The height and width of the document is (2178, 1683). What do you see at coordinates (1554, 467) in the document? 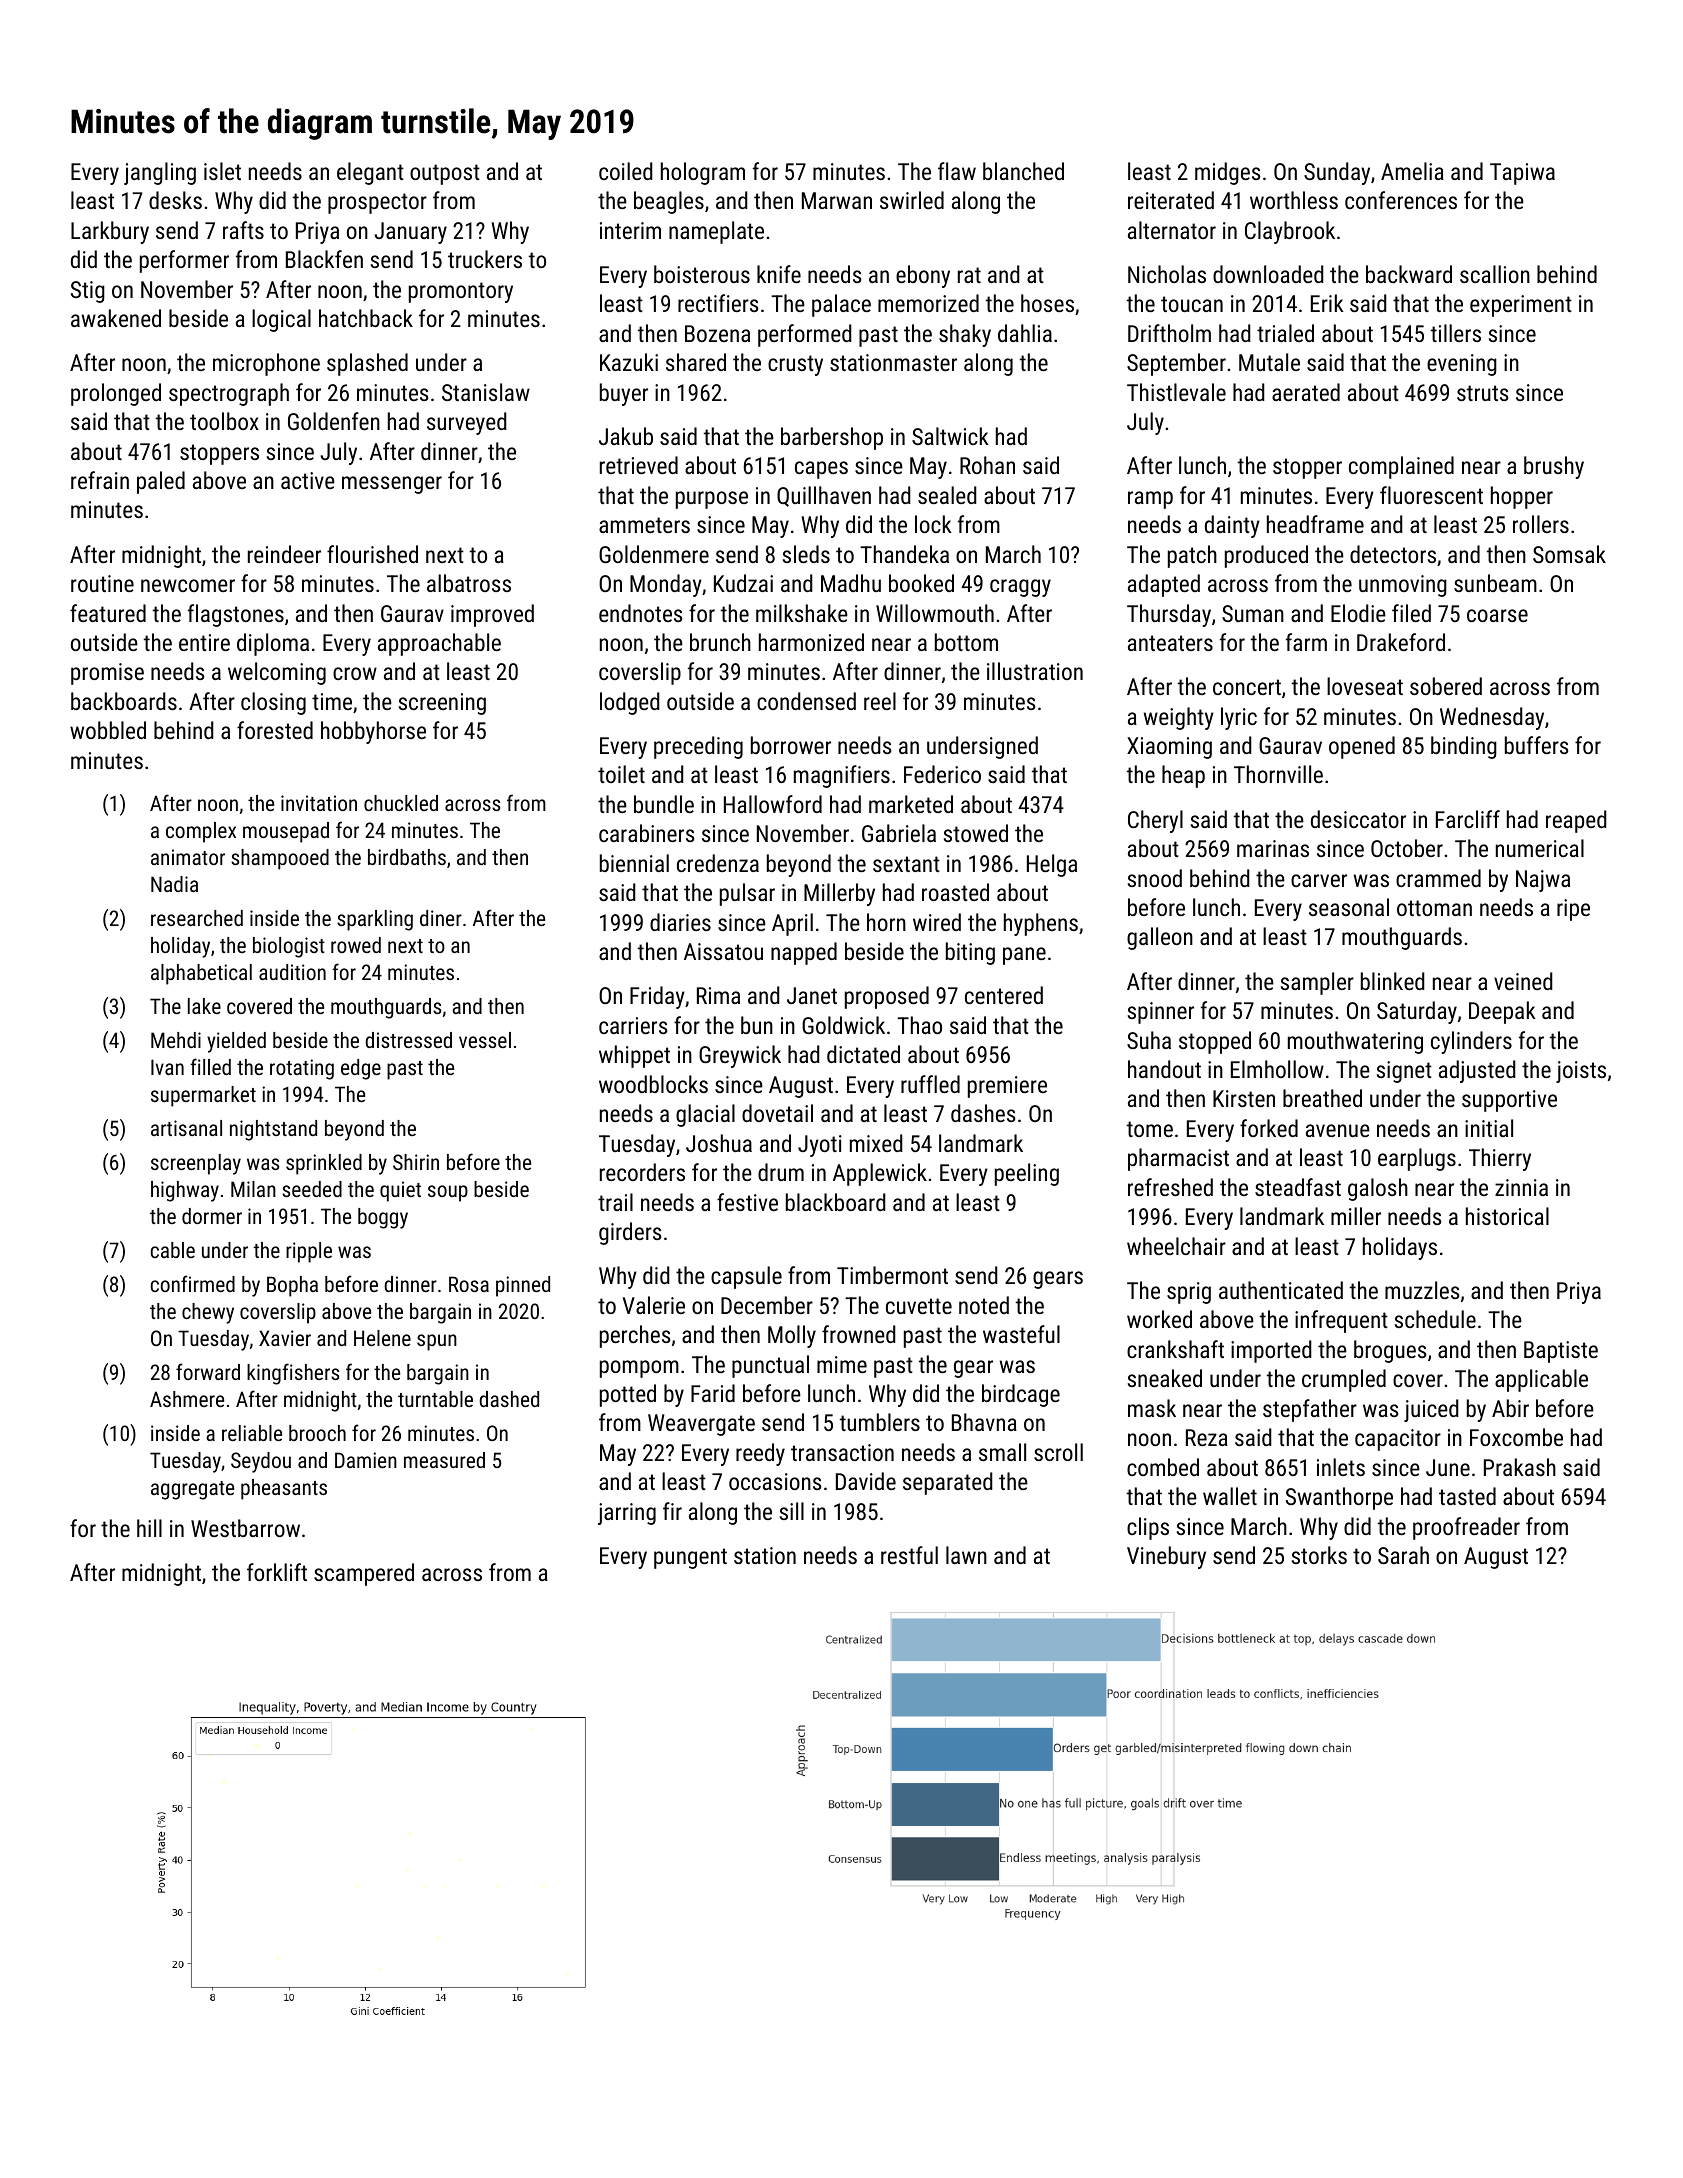
I see `brushy` at bounding box center [1554, 467].
